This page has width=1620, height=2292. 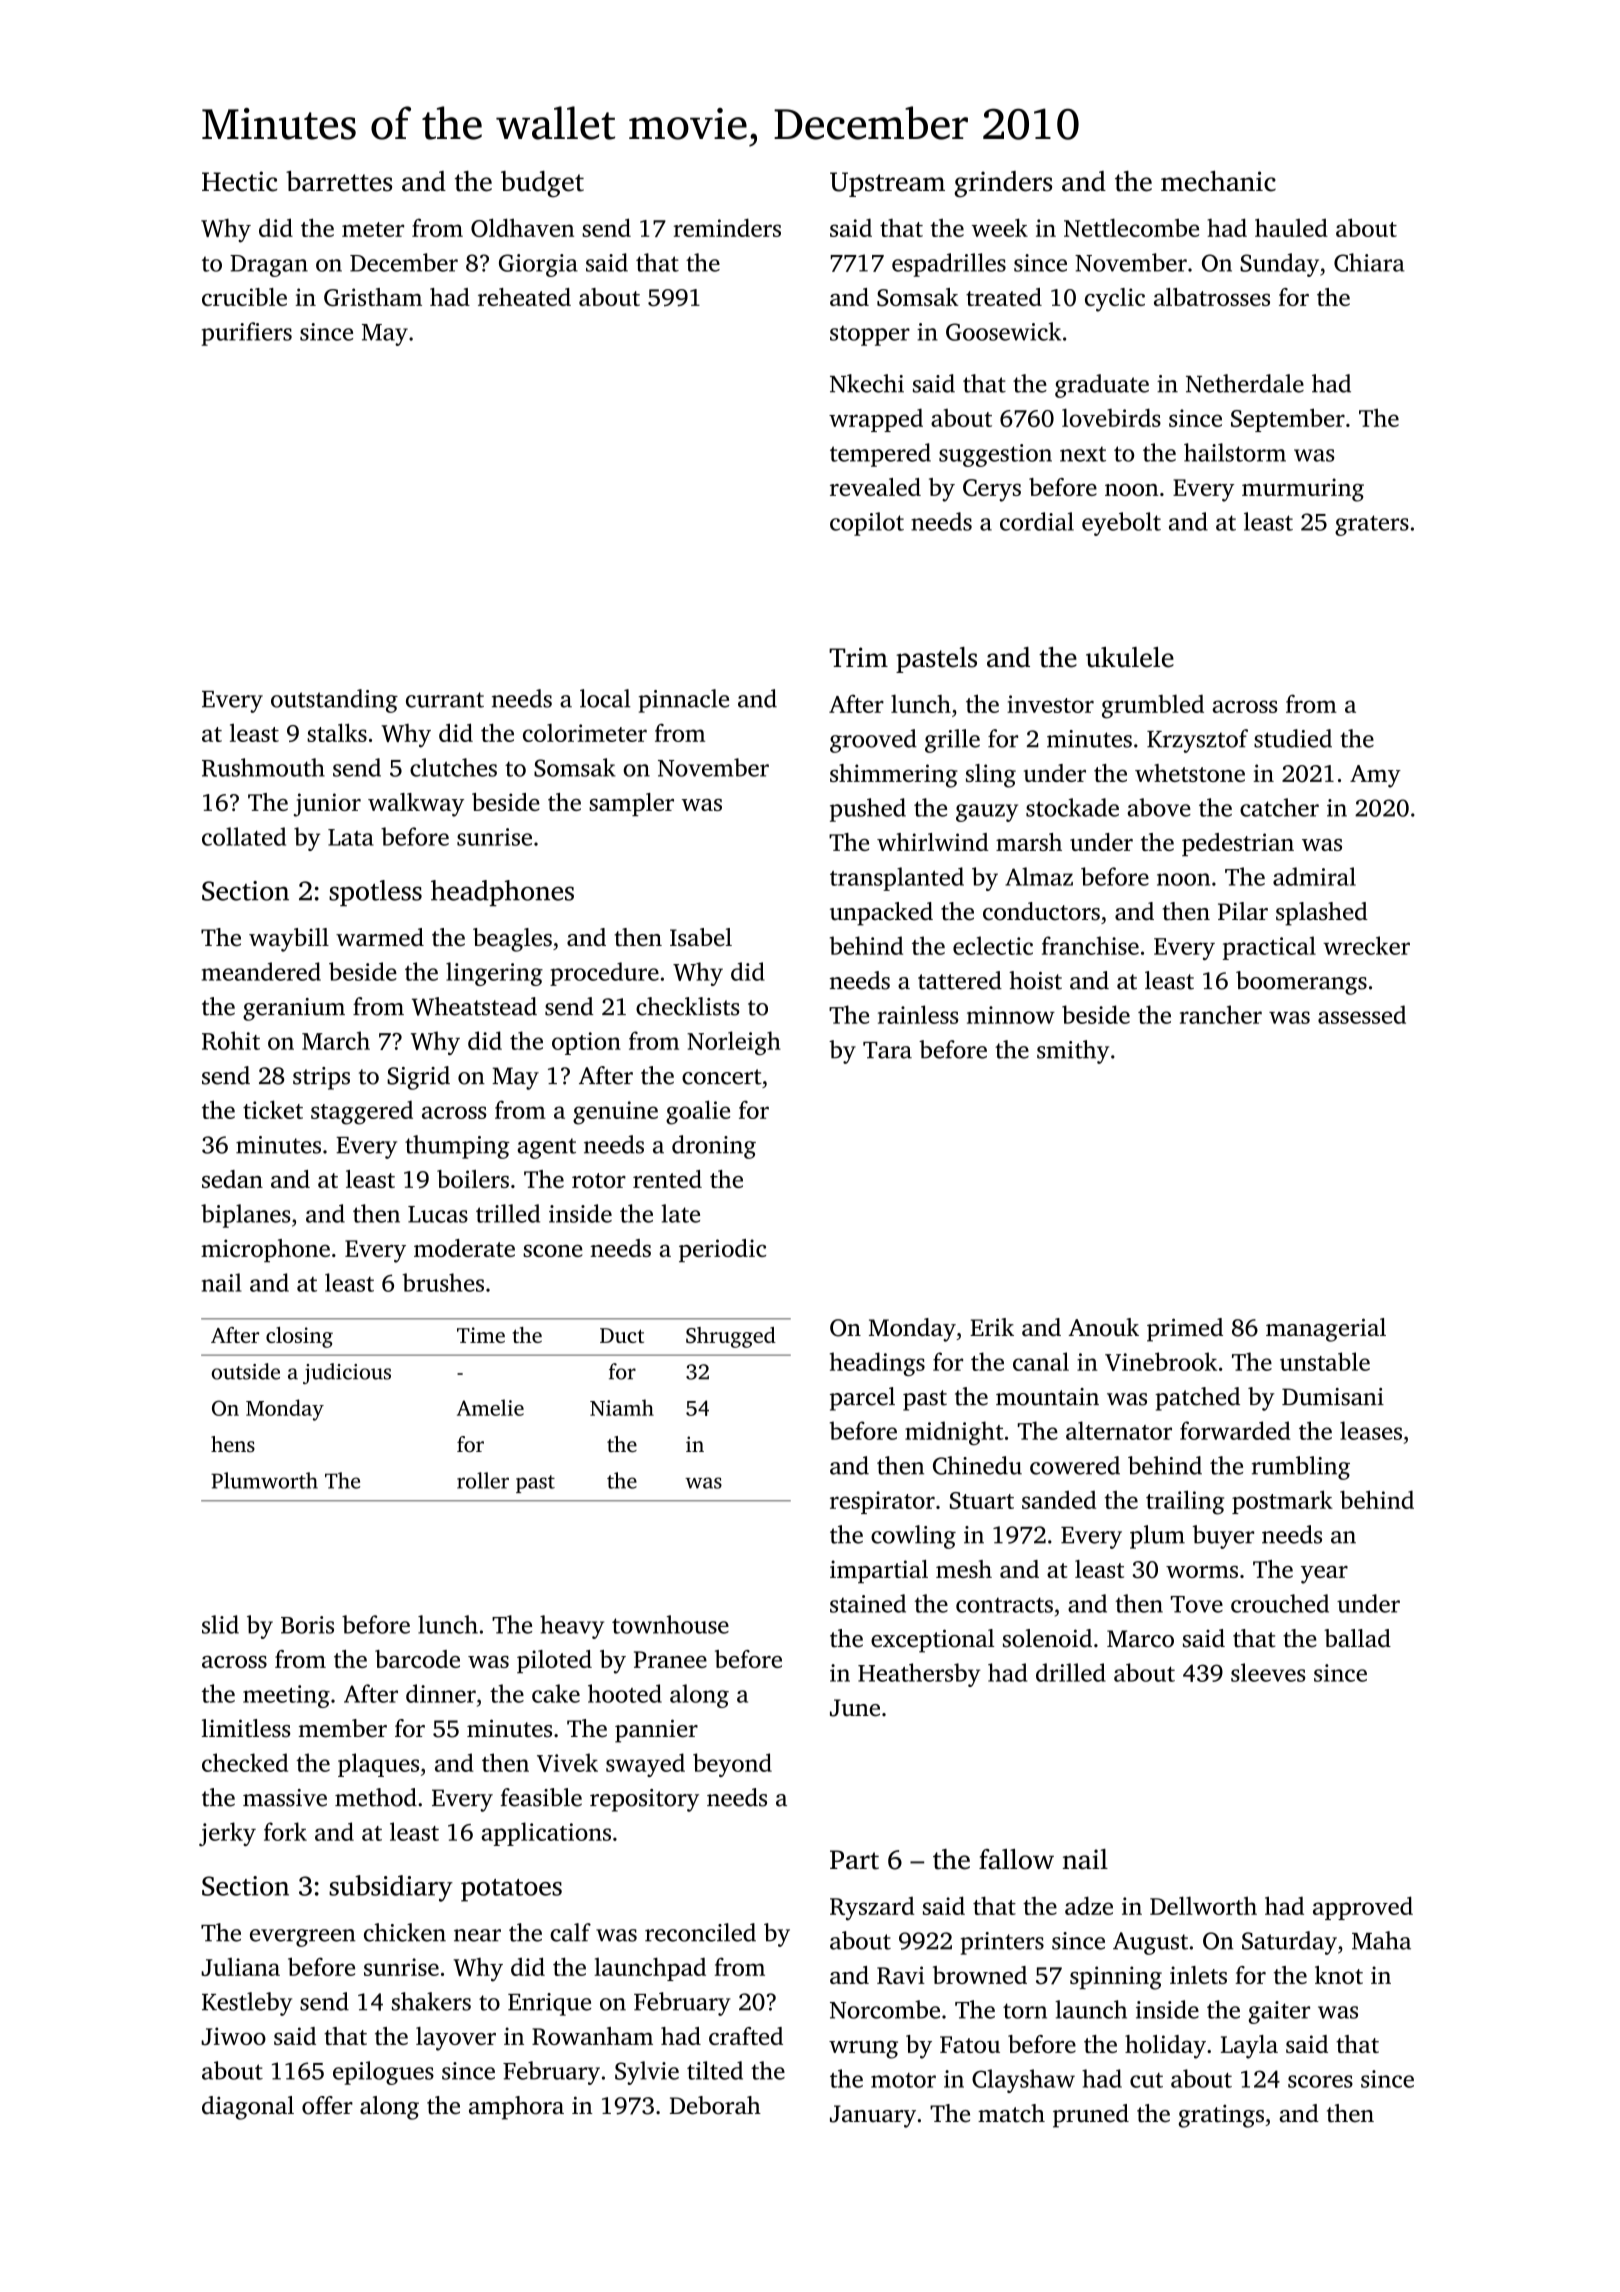 What do you see at coordinates (289, 940) in the page?
I see `waybill` at bounding box center [289, 940].
